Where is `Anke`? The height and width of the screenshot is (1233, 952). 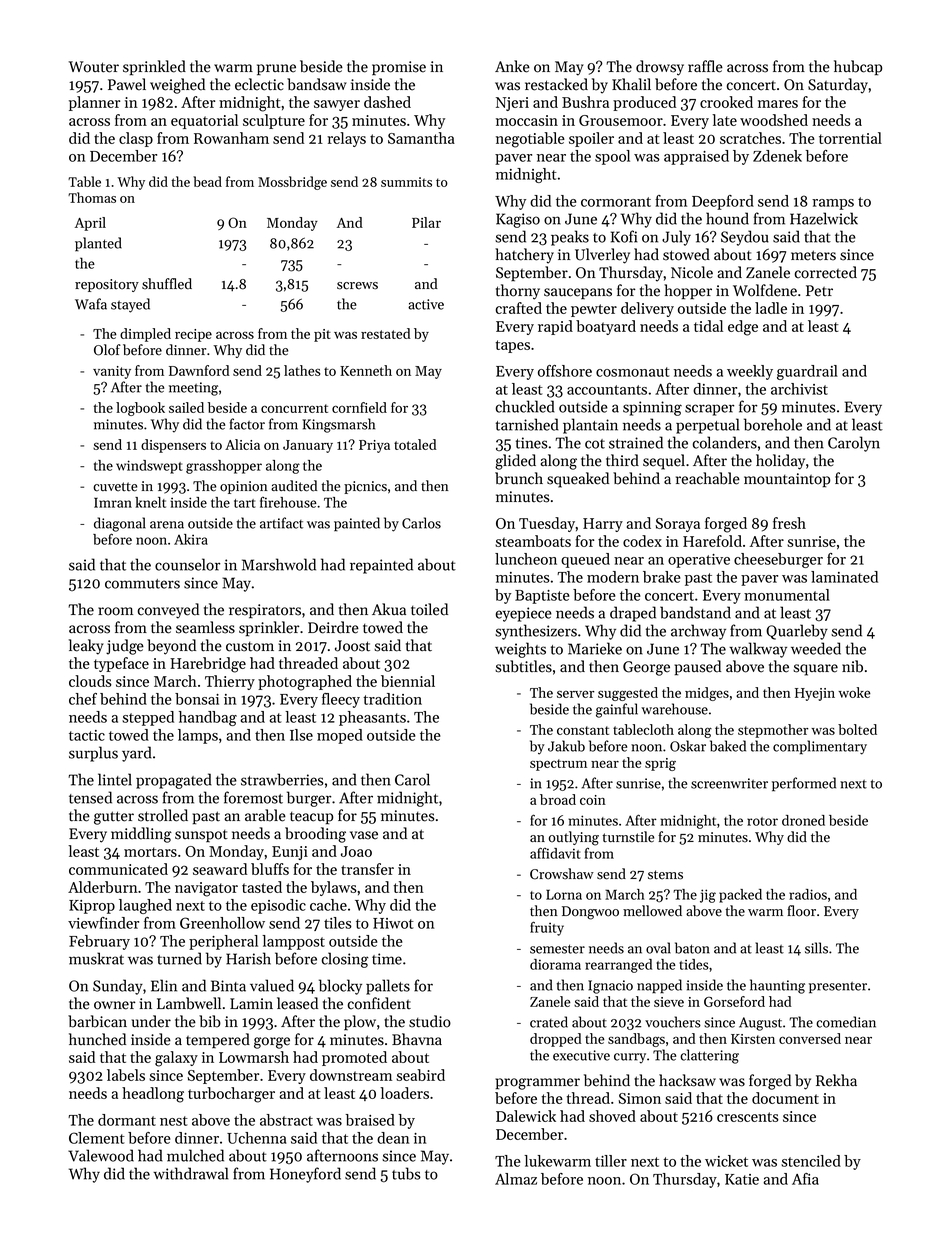 Anke is located at coordinates (512, 66).
